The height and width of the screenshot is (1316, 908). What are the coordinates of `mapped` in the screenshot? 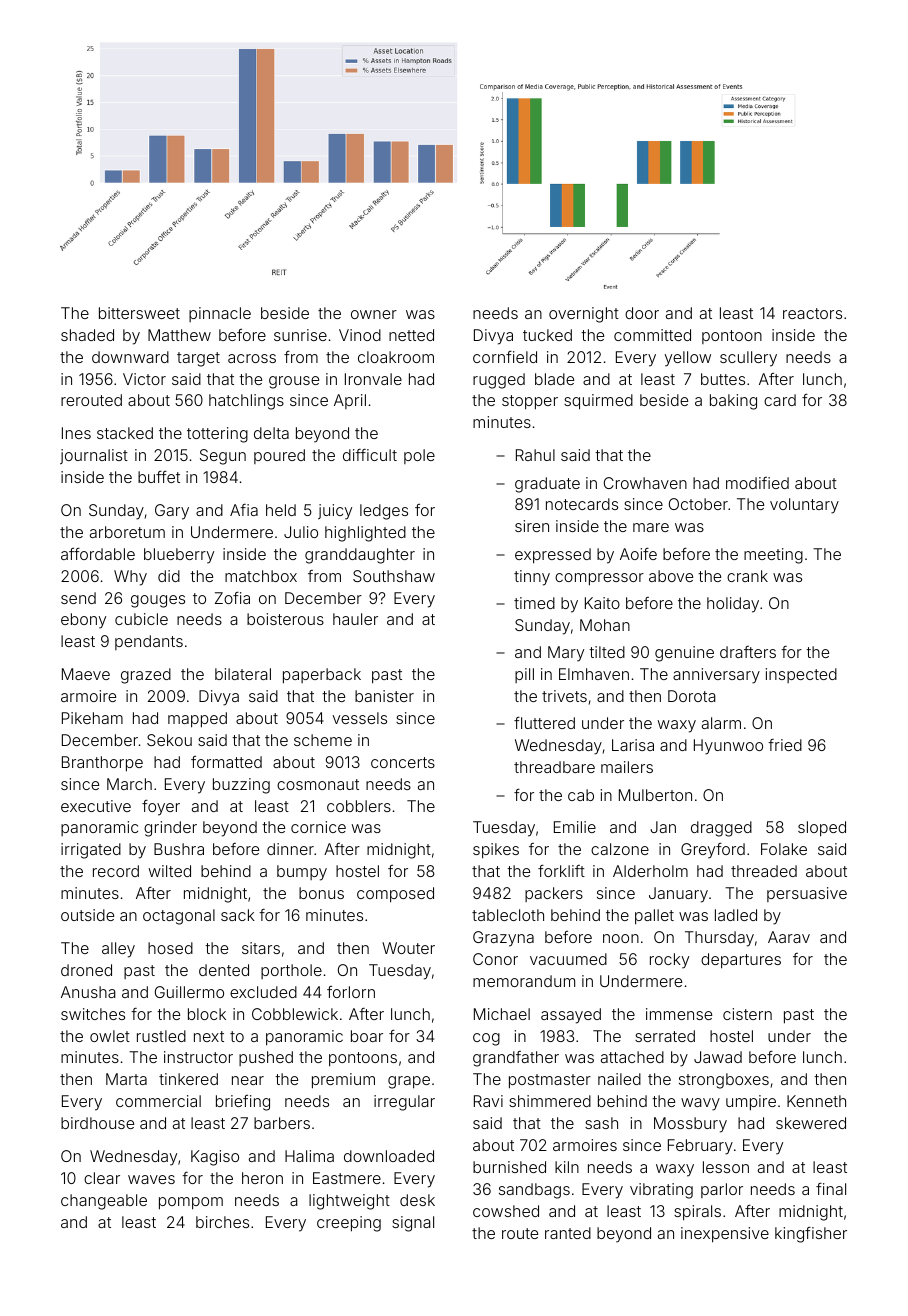 It's located at (197, 720).
